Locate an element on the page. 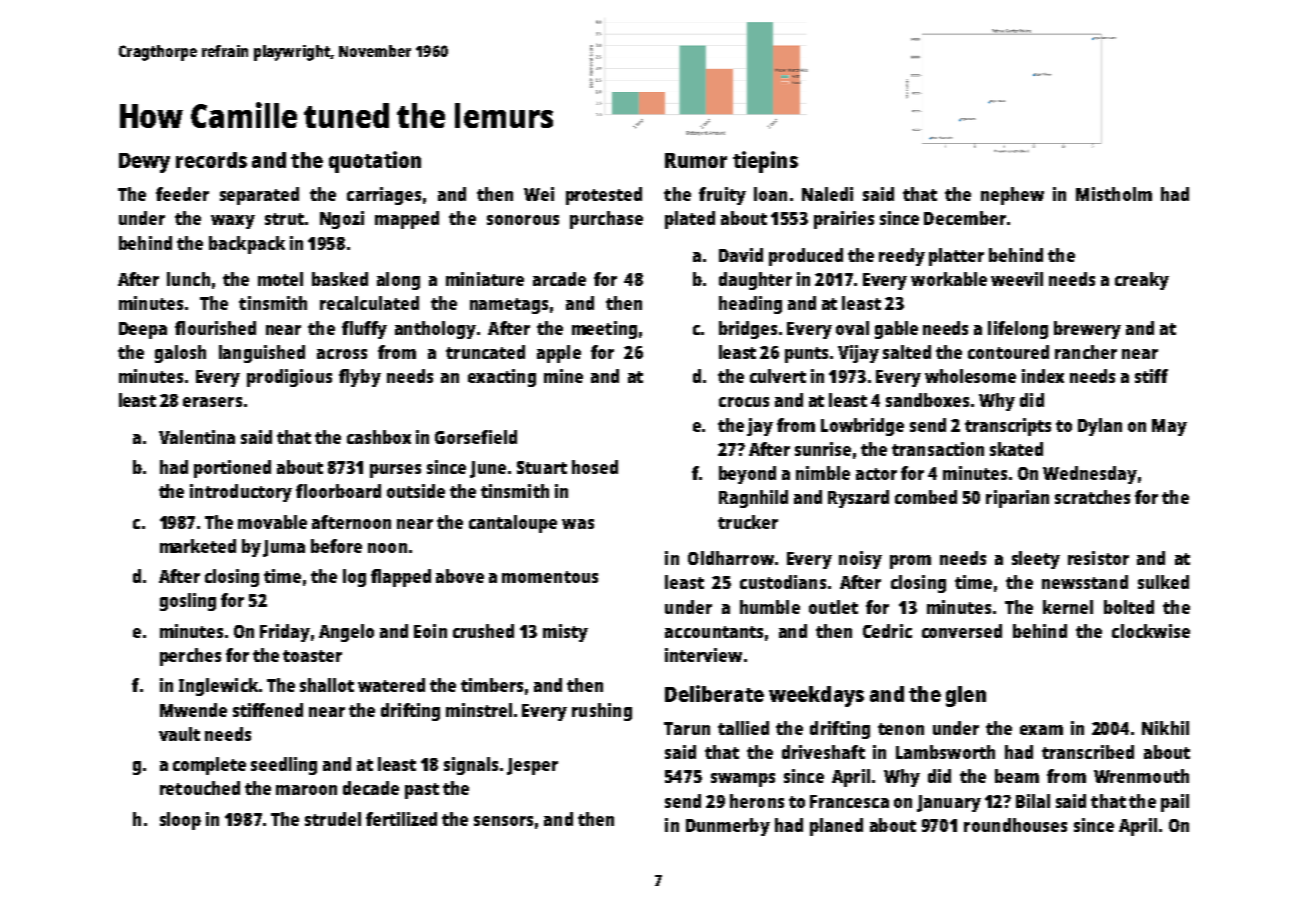  roundhouses is located at coordinates (1015, 825).
